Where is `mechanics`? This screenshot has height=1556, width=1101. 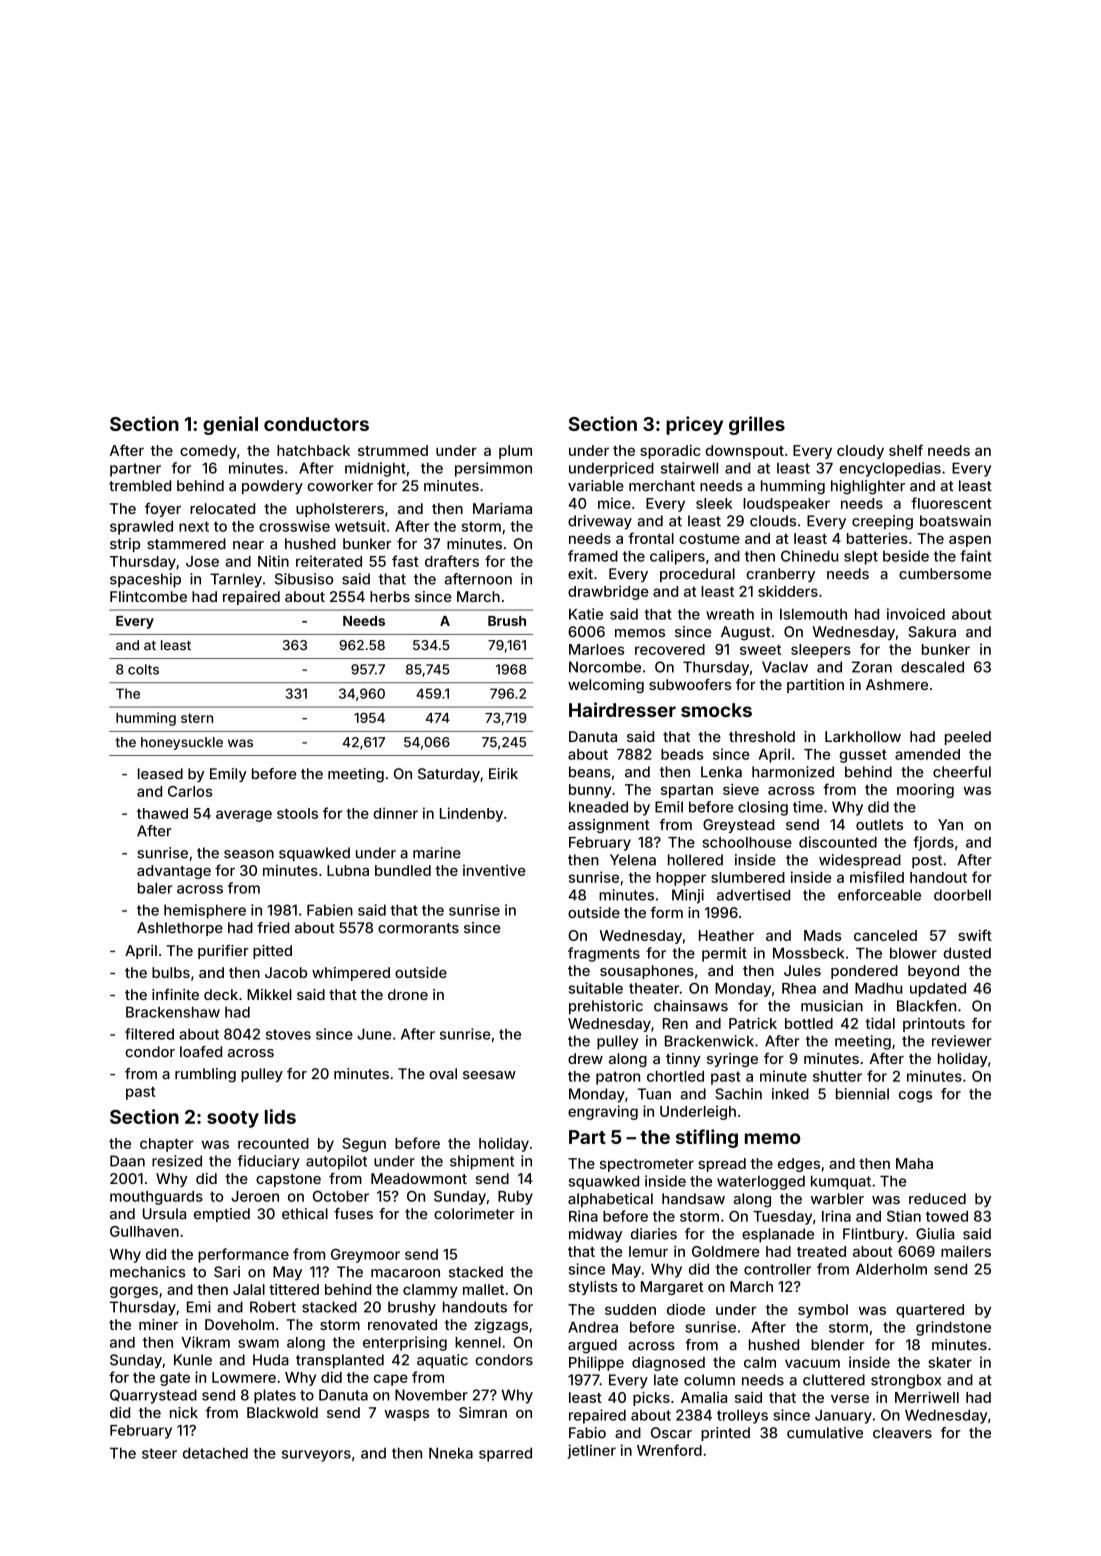 mechanics is located at coordinates (147, 1272).
